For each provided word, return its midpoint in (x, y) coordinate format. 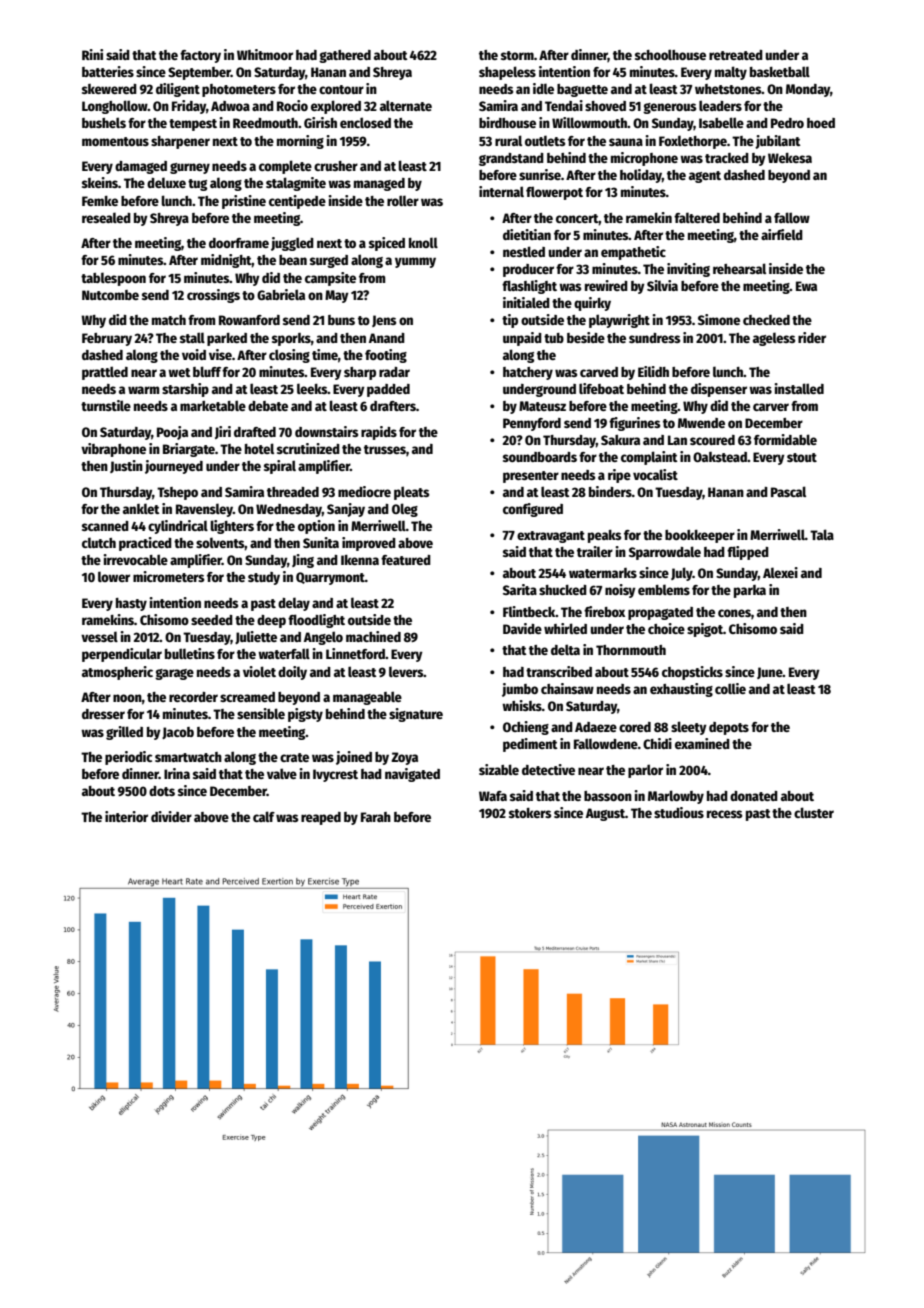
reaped (321, 818)
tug (197, 185)
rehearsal (739, 268)
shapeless (507, 73)
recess (724, 814)
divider (171, 816)
